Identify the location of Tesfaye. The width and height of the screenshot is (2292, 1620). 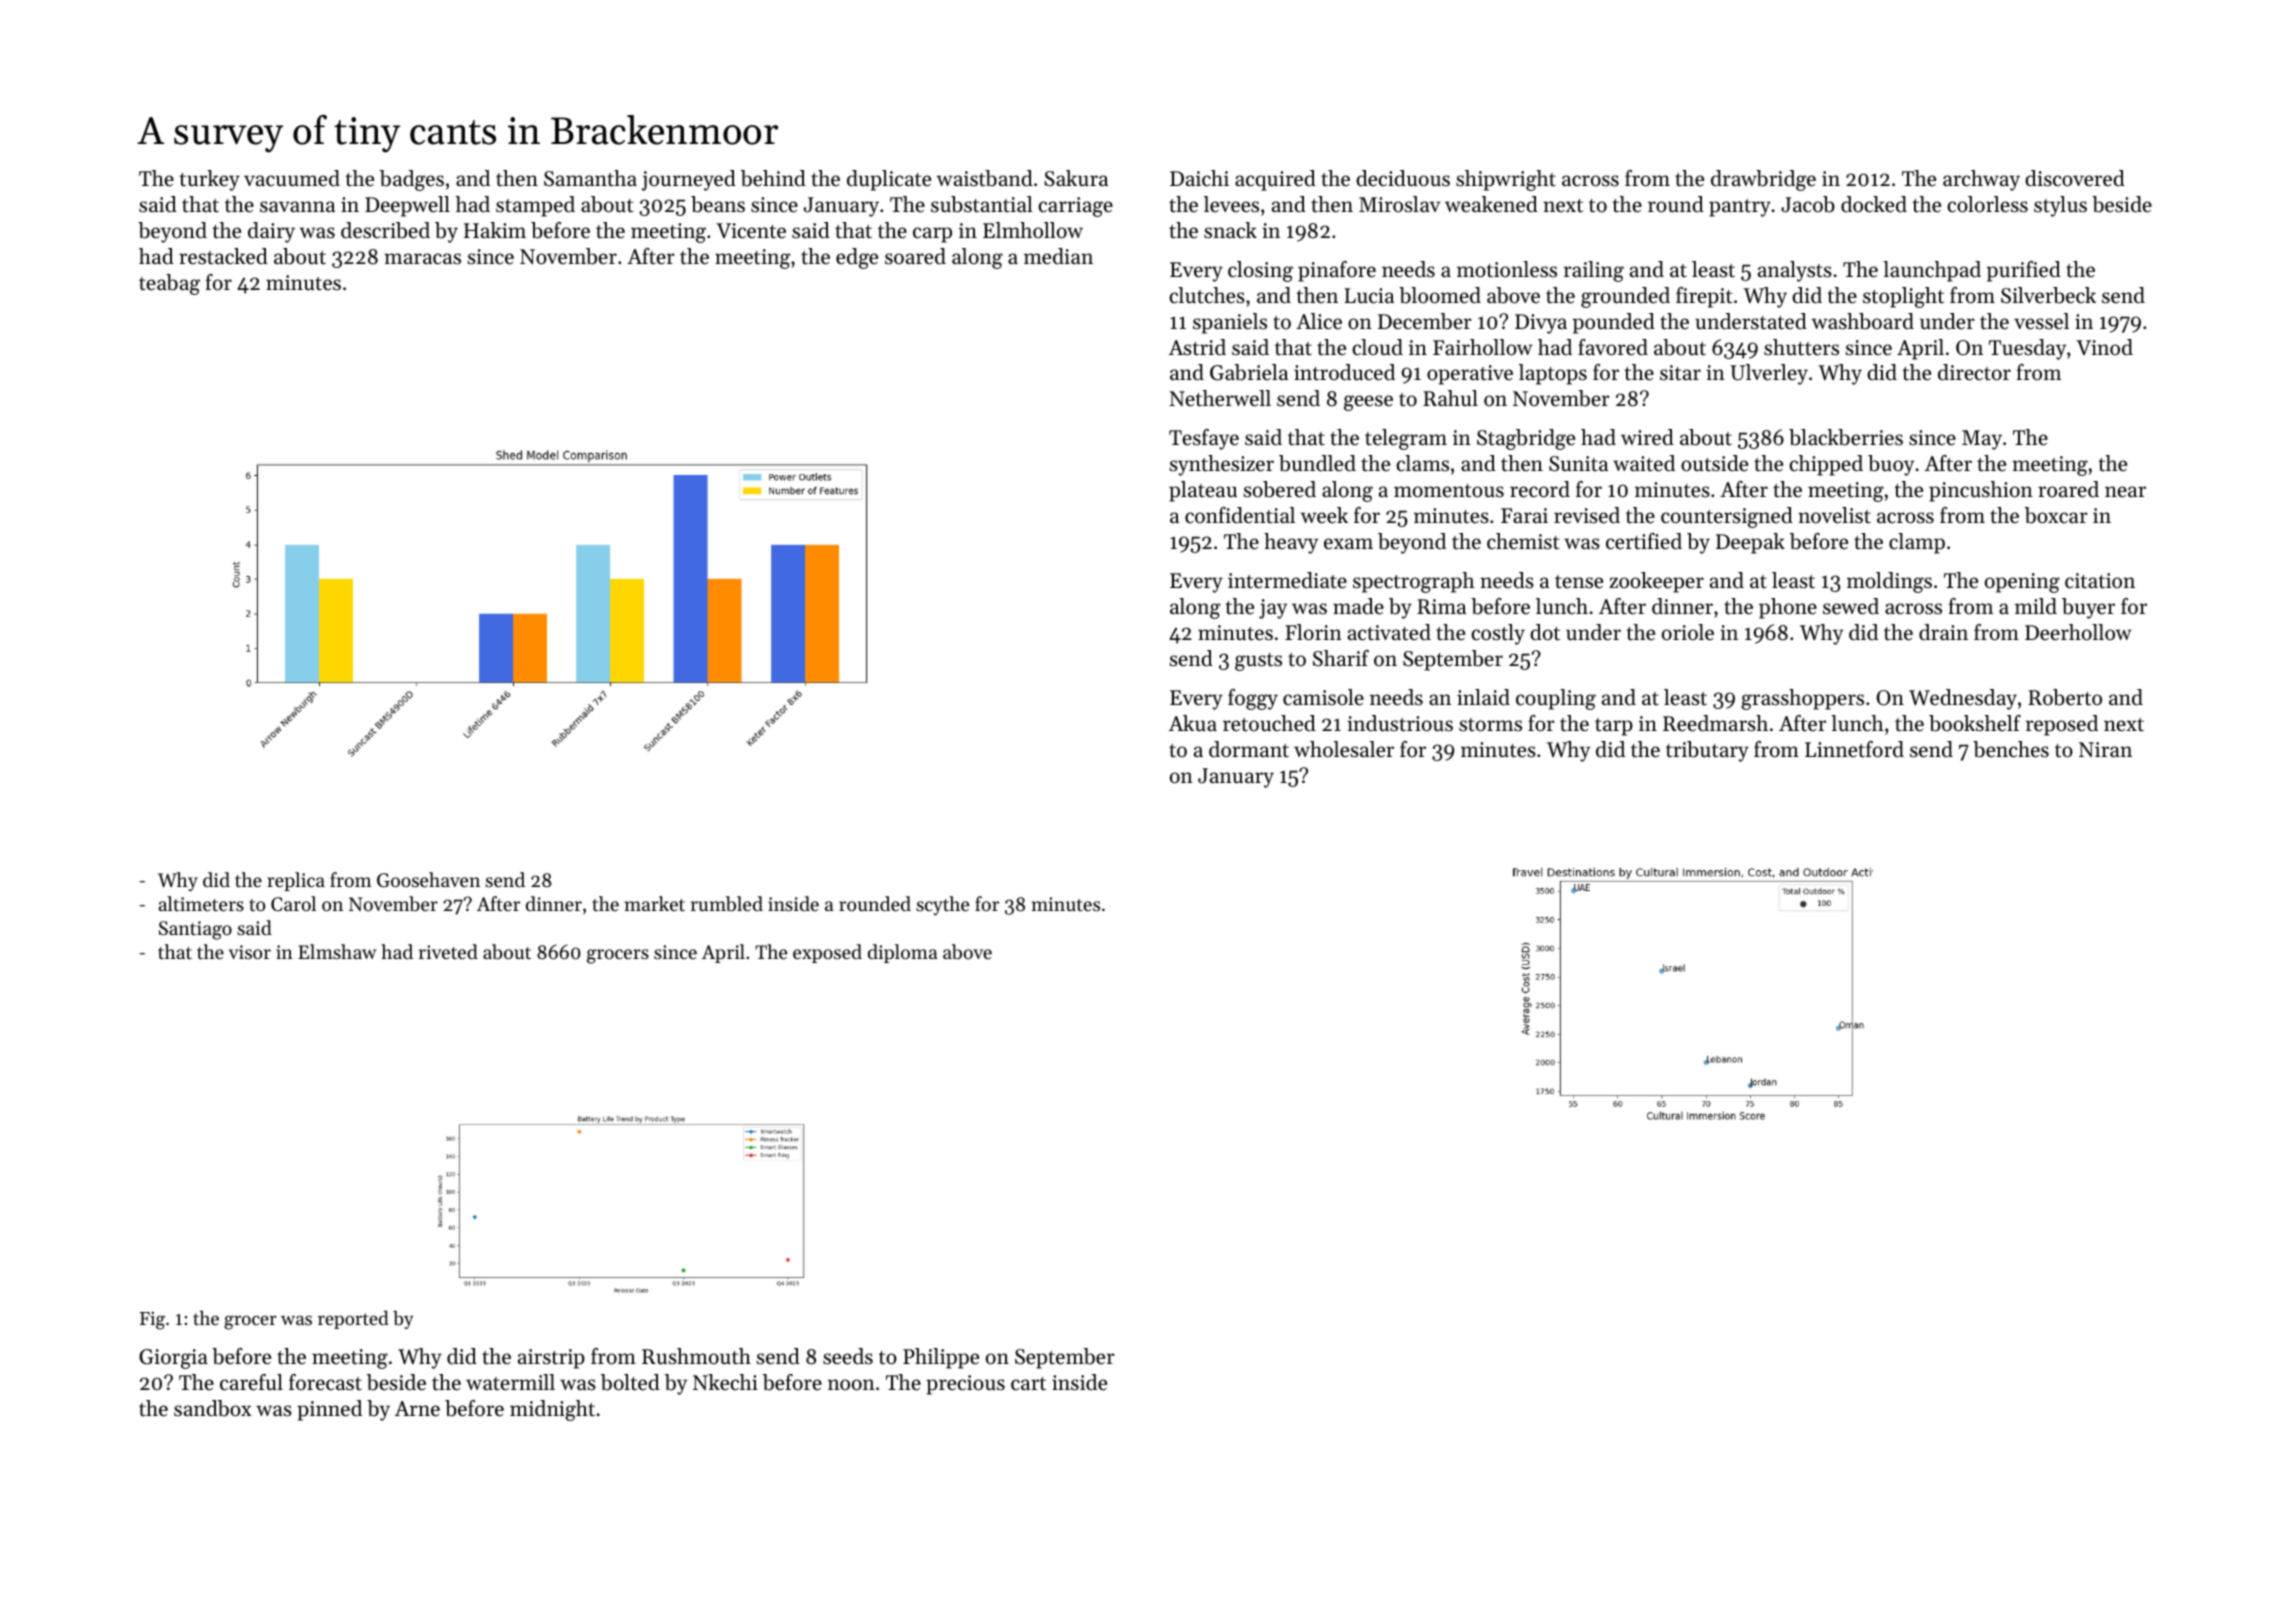
(1204, 439).
